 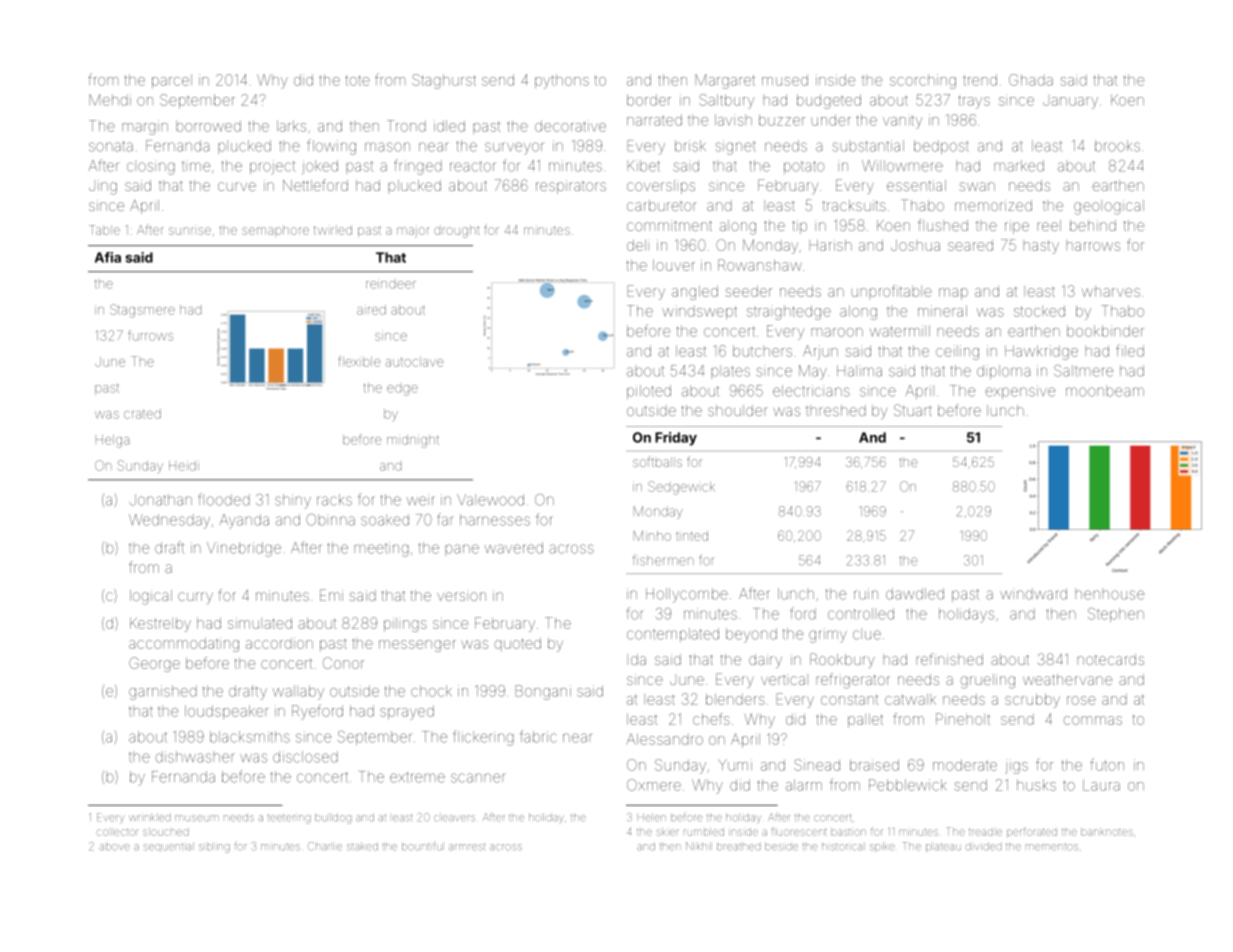 What do you see at coordinates (357, 80) in the screenshot?
I see `tote` at bounding box center [357, 80].
